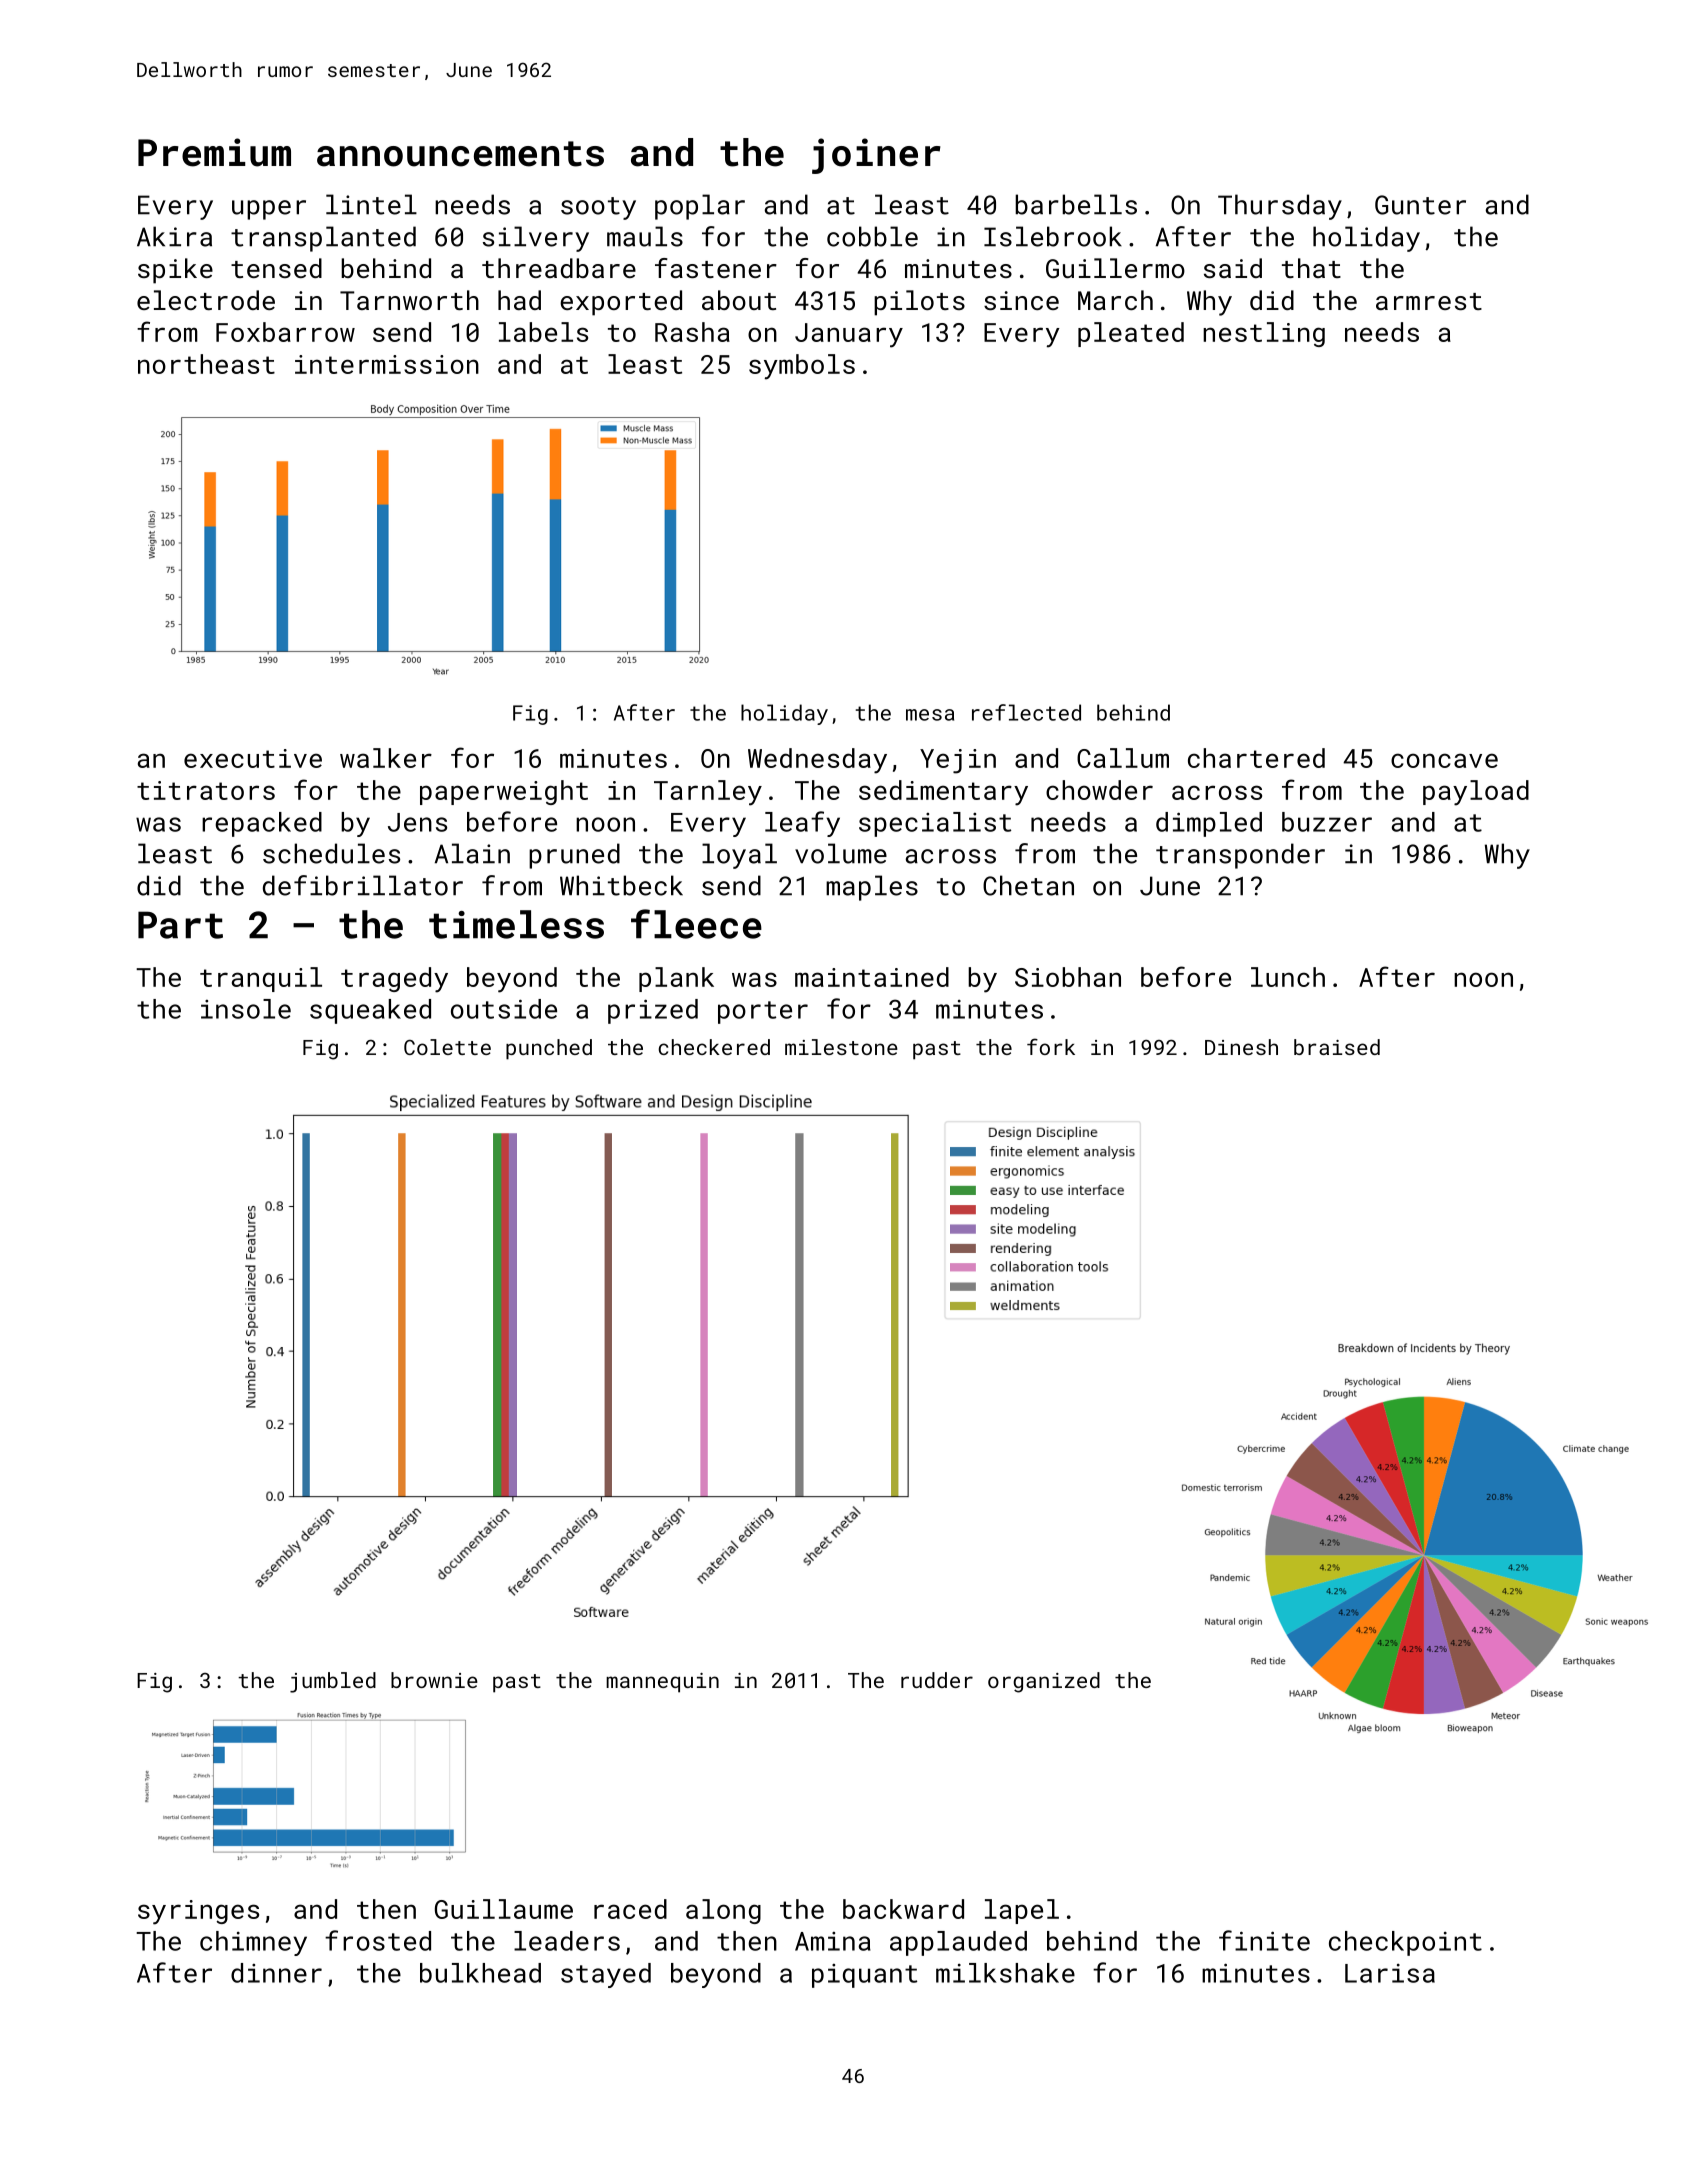 Image resolution: width=1683 pixels, height=2178 pixels. Describe the element at coordinates (1444, 760) in the image. I see `concave` at that location.
